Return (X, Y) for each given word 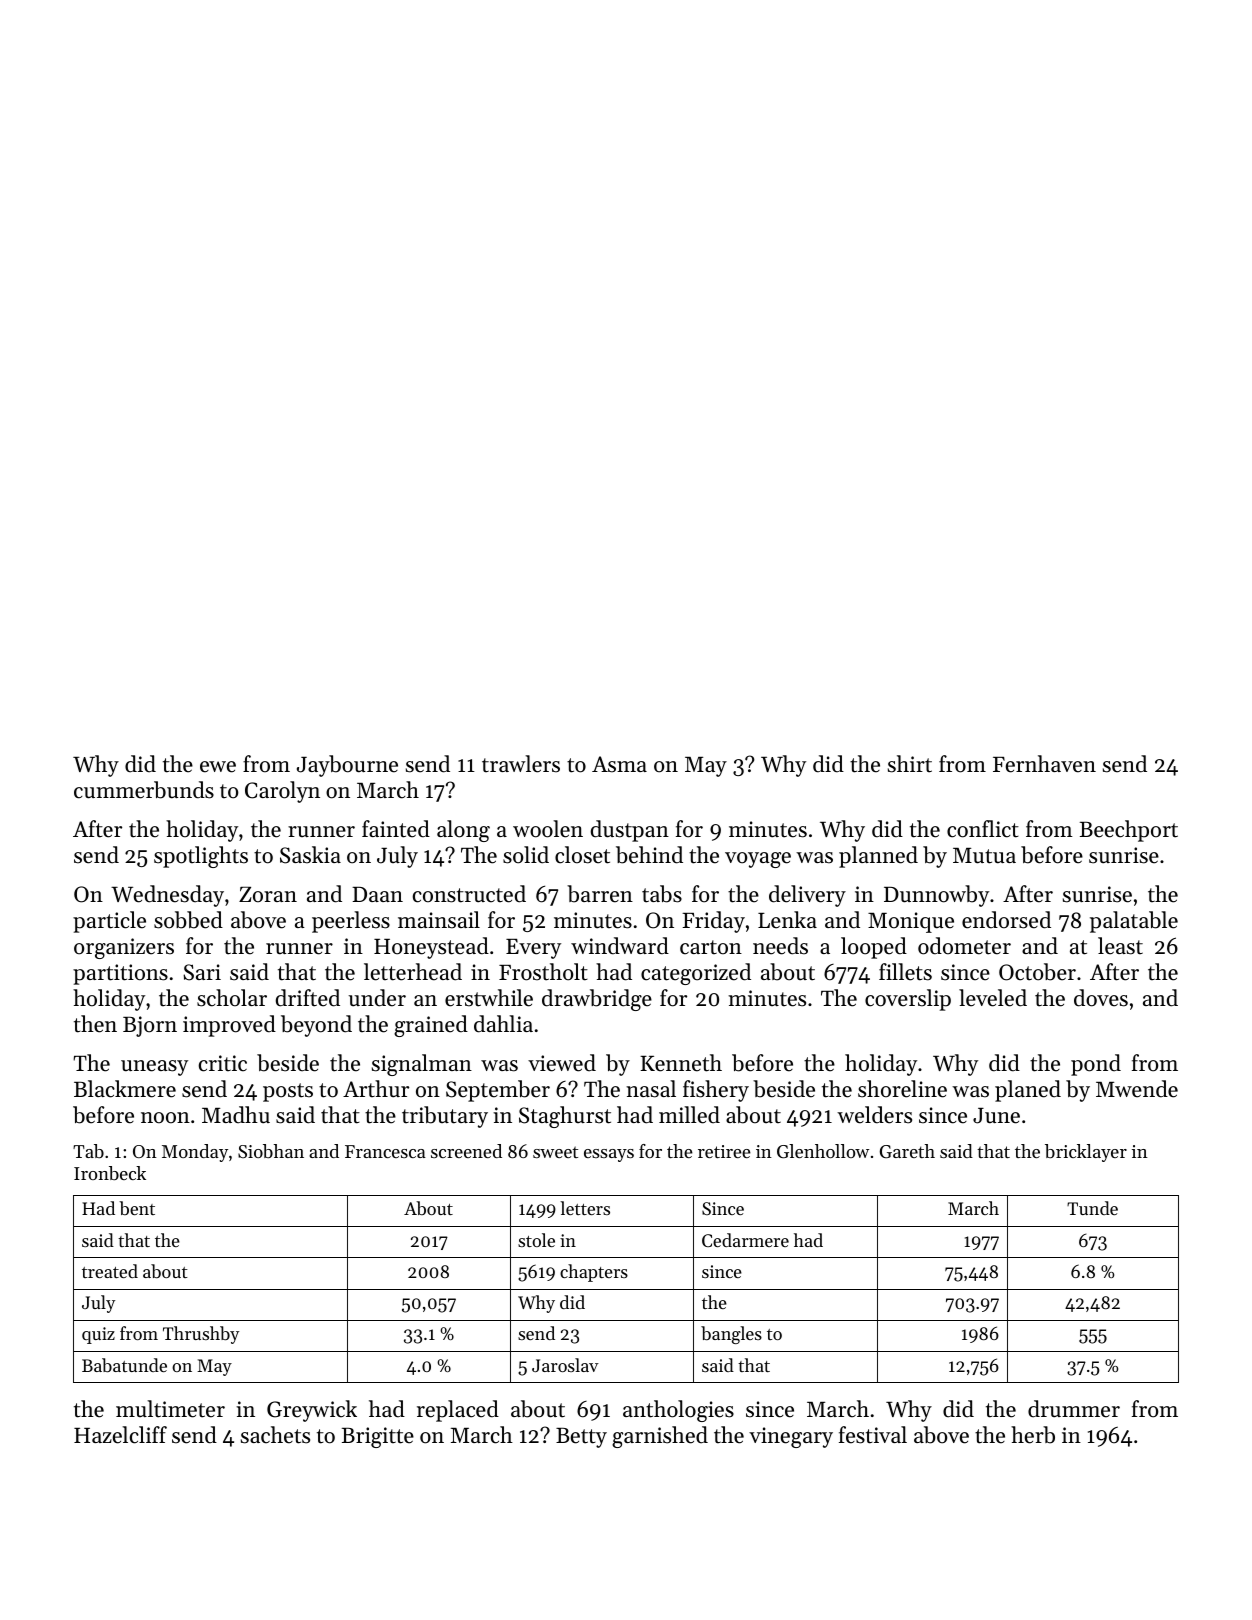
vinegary (791, 1437)
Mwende (1137, 1089)
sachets (275, 1435)
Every (533, 949)
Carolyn (282, 792)
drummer (1074, 1409)
